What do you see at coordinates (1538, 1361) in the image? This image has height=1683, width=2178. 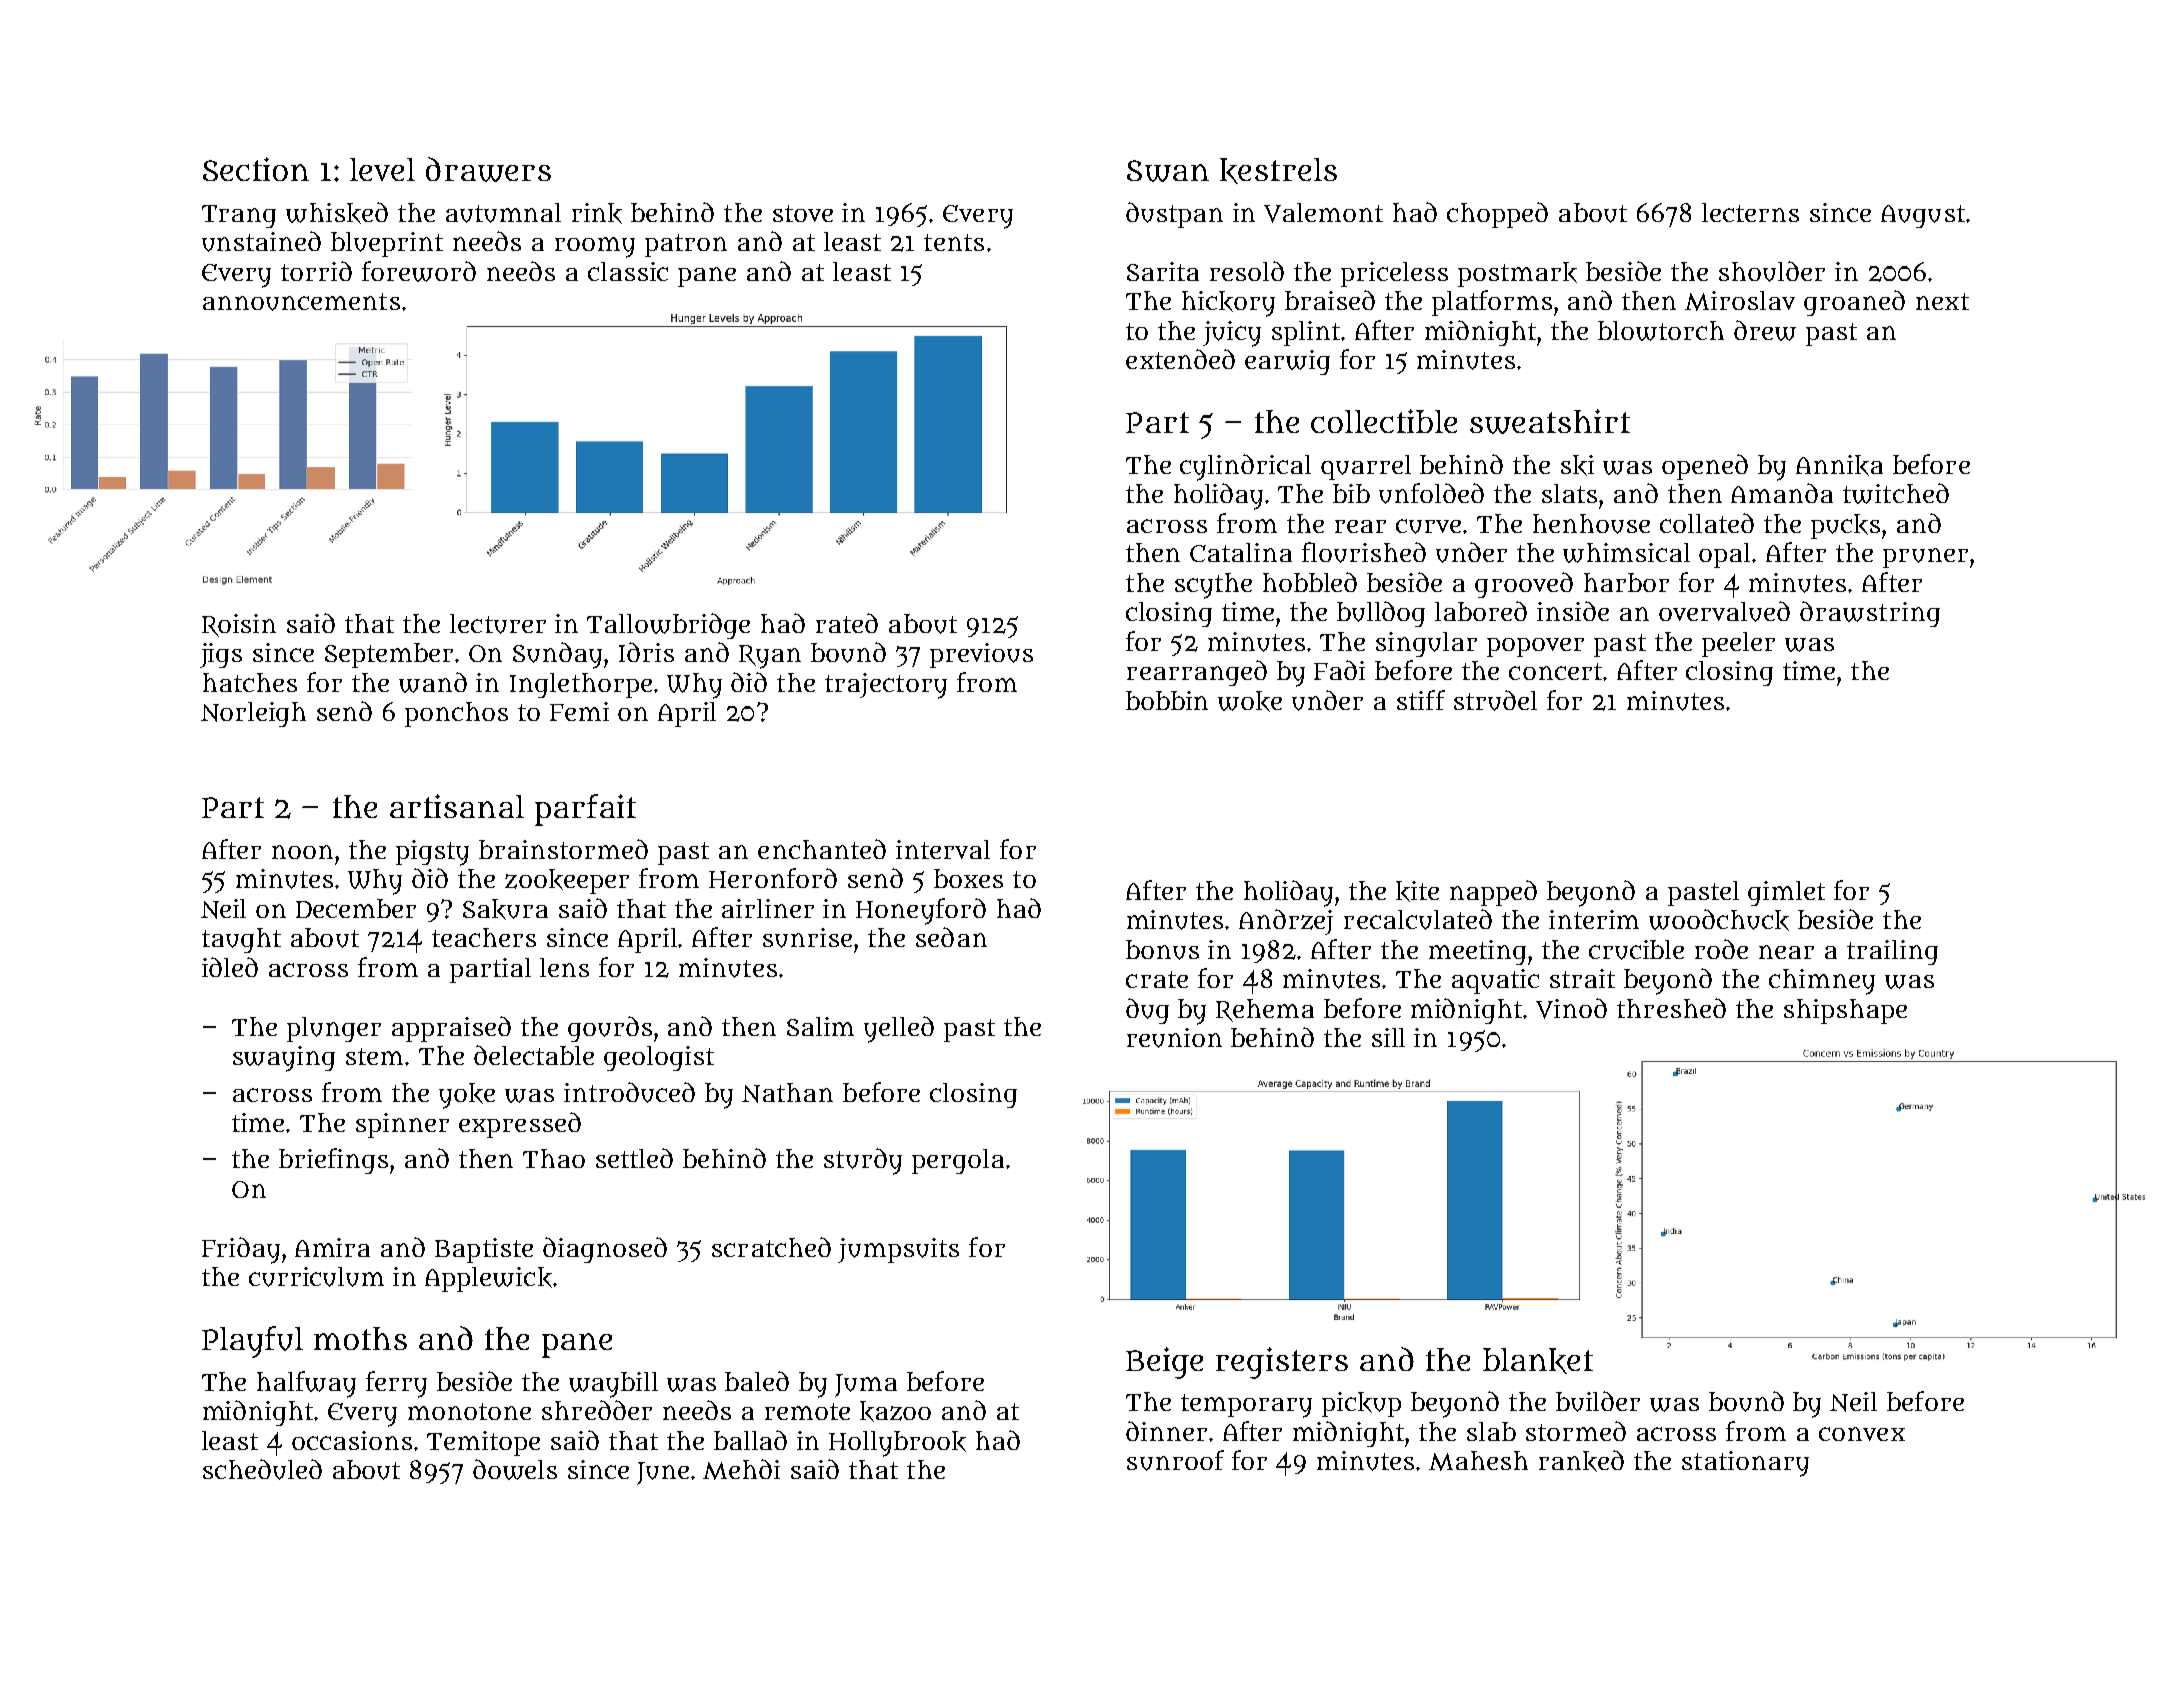 I see `blanket` at bounding box center [1538, 1361].
